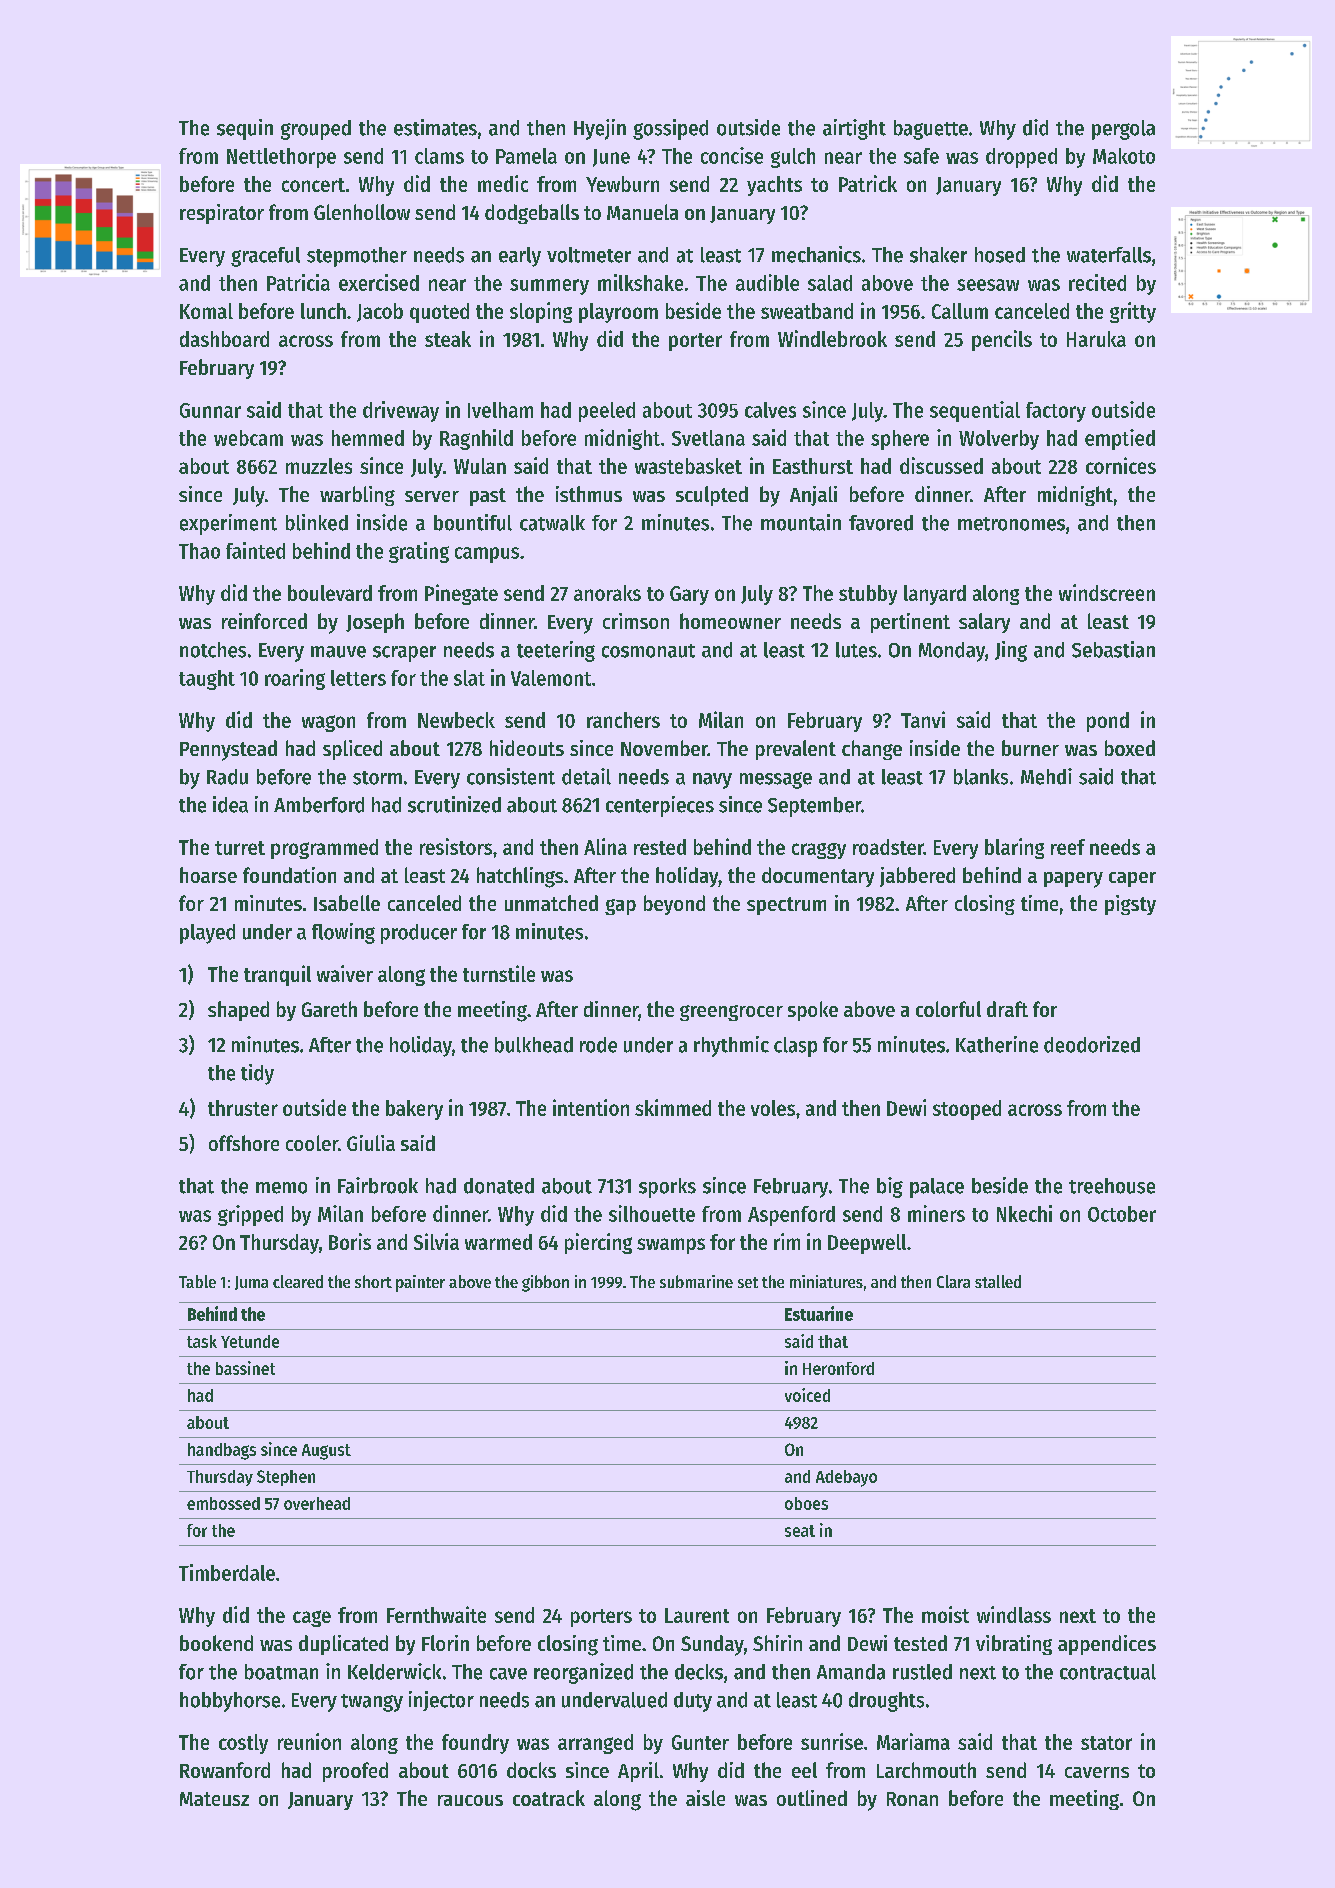 This screenshot has width=1335, height=1888. I want to click on Tanvi, so click(923, 719).
